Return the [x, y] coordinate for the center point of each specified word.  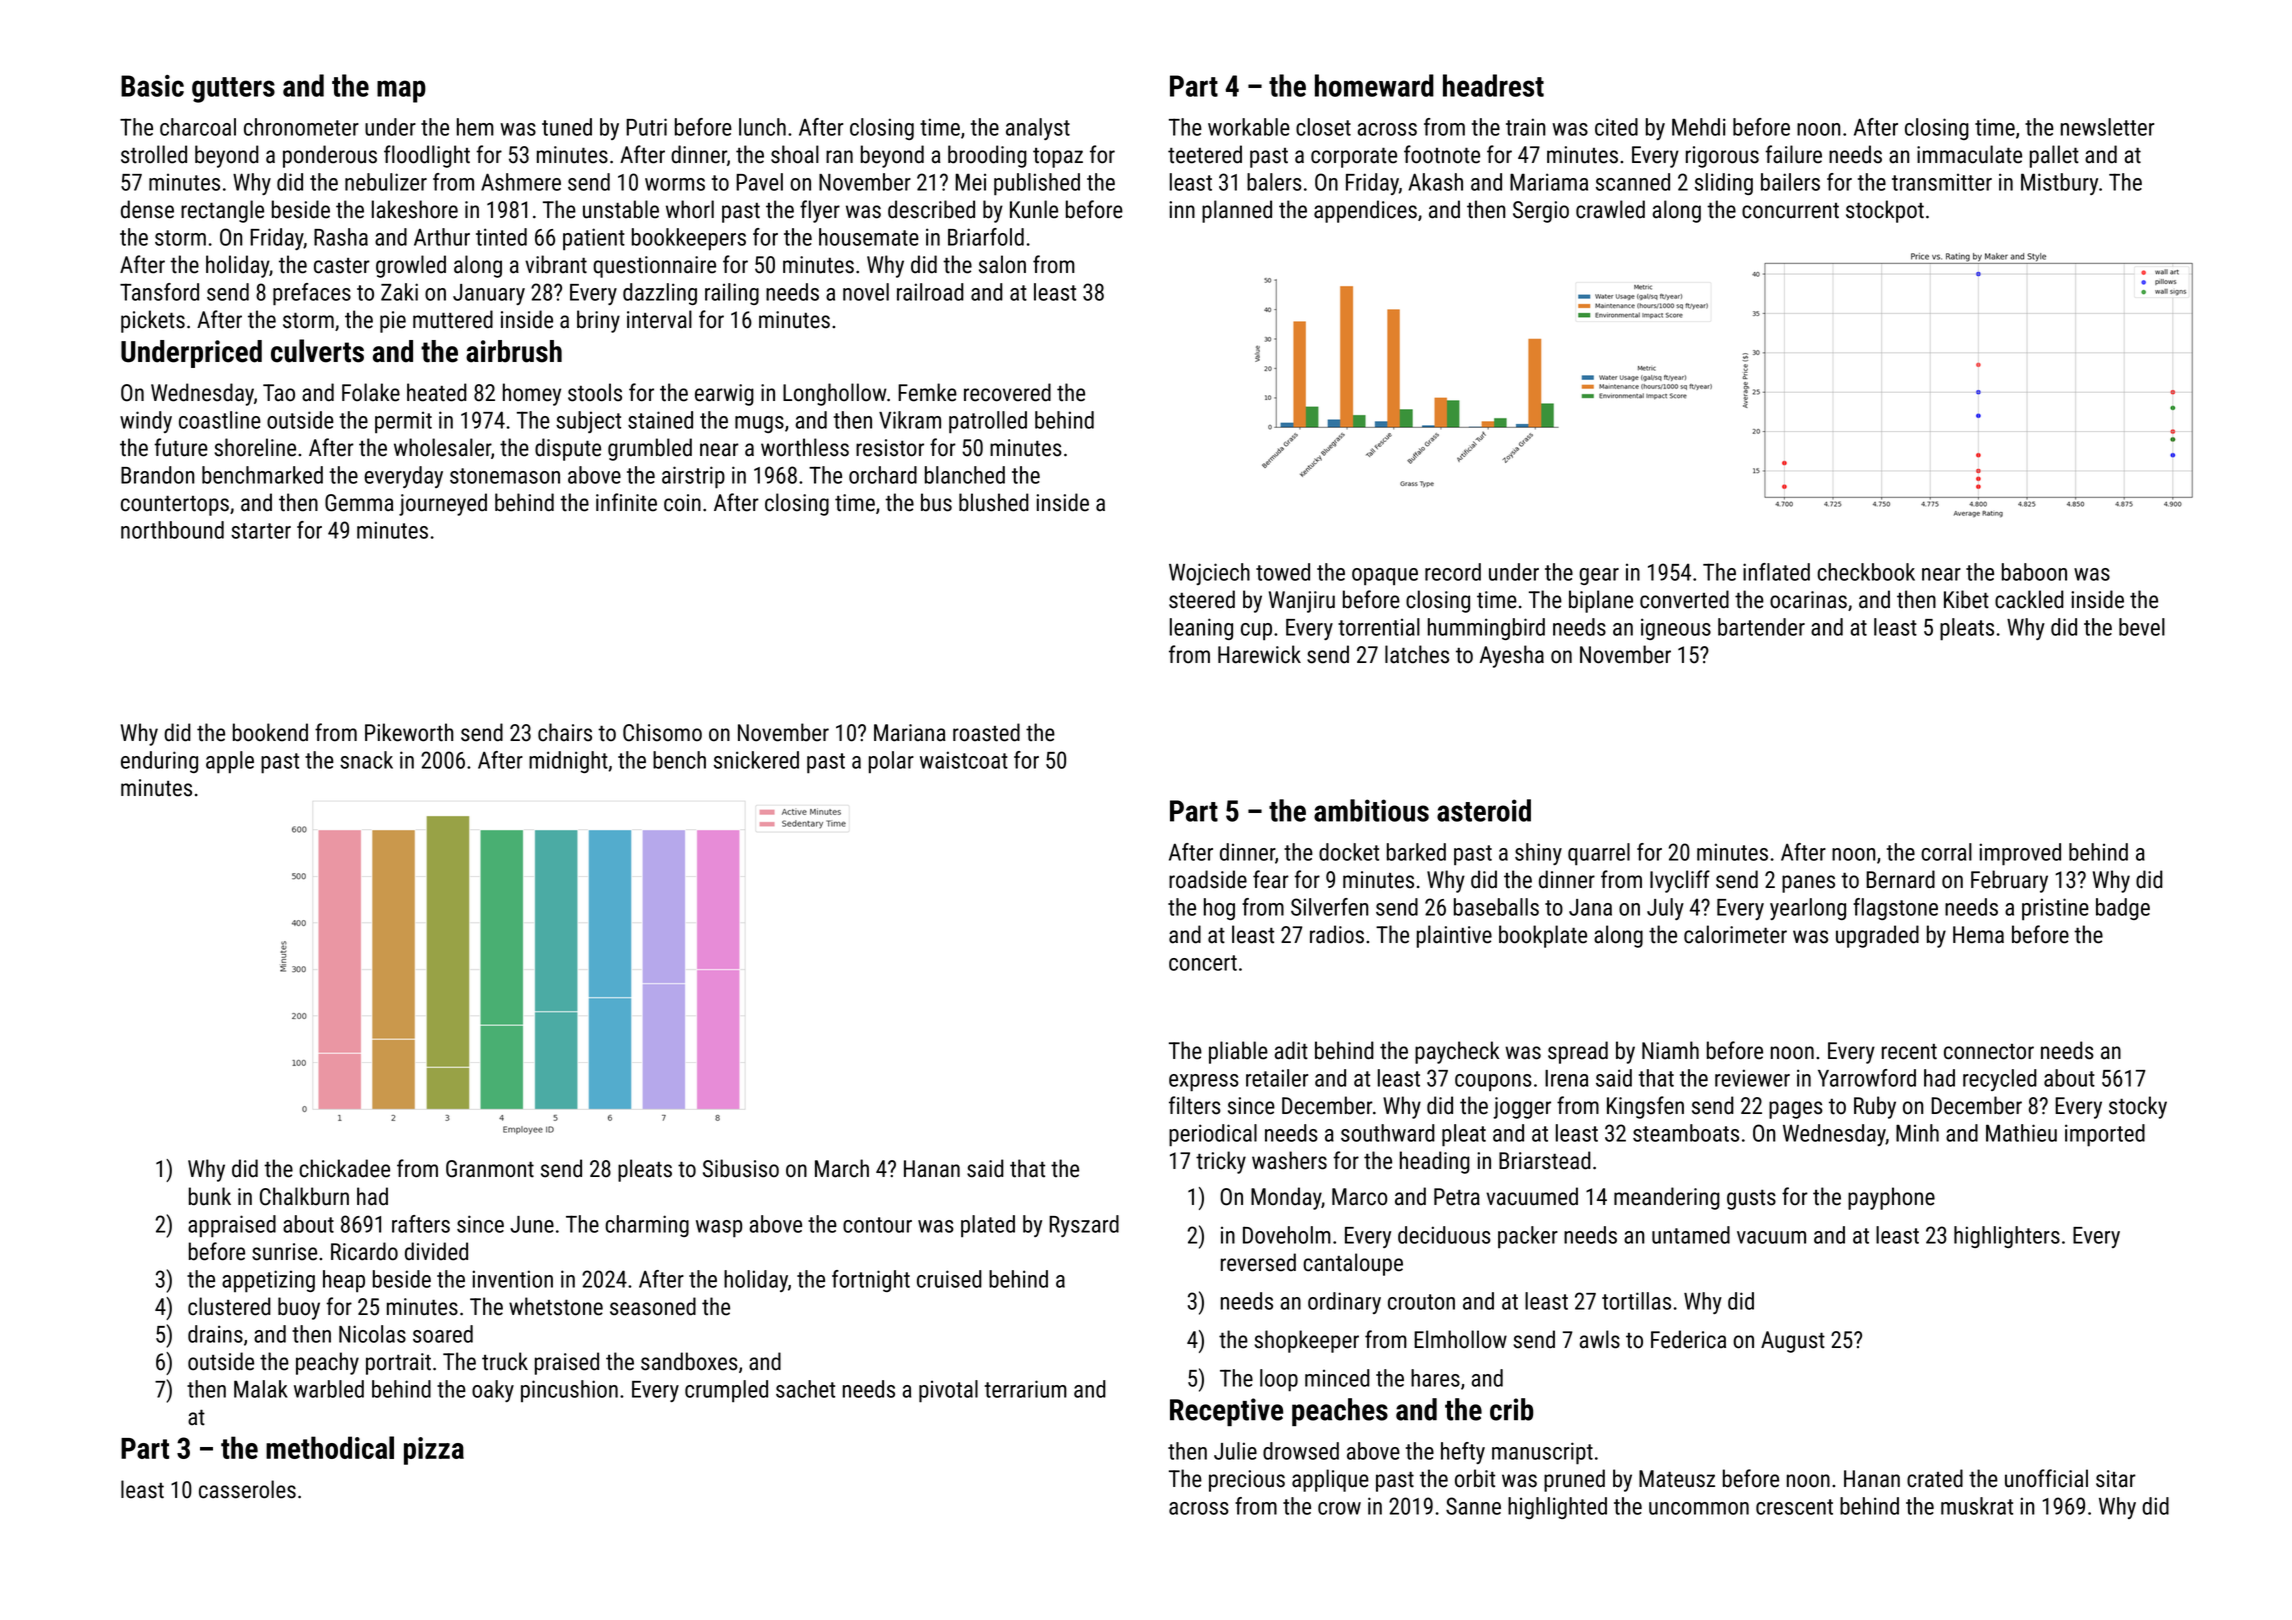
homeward [1374, 85]
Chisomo [662, 732]
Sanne [1473, 1506]
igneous [1676, 629]
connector [1989, 1052]
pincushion [569, 1391]
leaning [1201, 629]
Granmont [490, 1169]
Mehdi [1699, 127]
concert [1203, 963]
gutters [233, 90]
